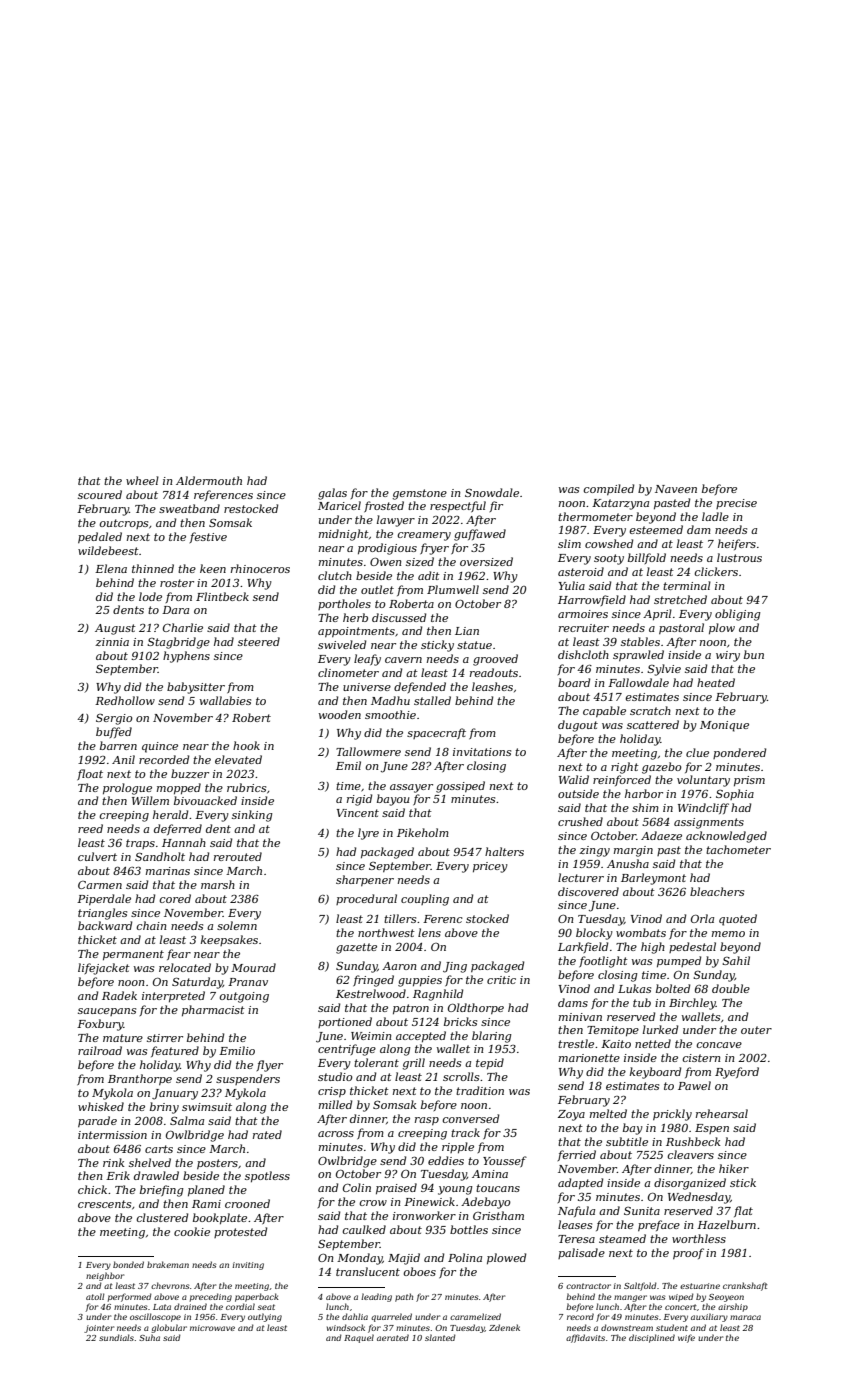 The image size is (849, 1400). Describe the element at coordinates (150, 596) in the image. I see `lode` at that location.
